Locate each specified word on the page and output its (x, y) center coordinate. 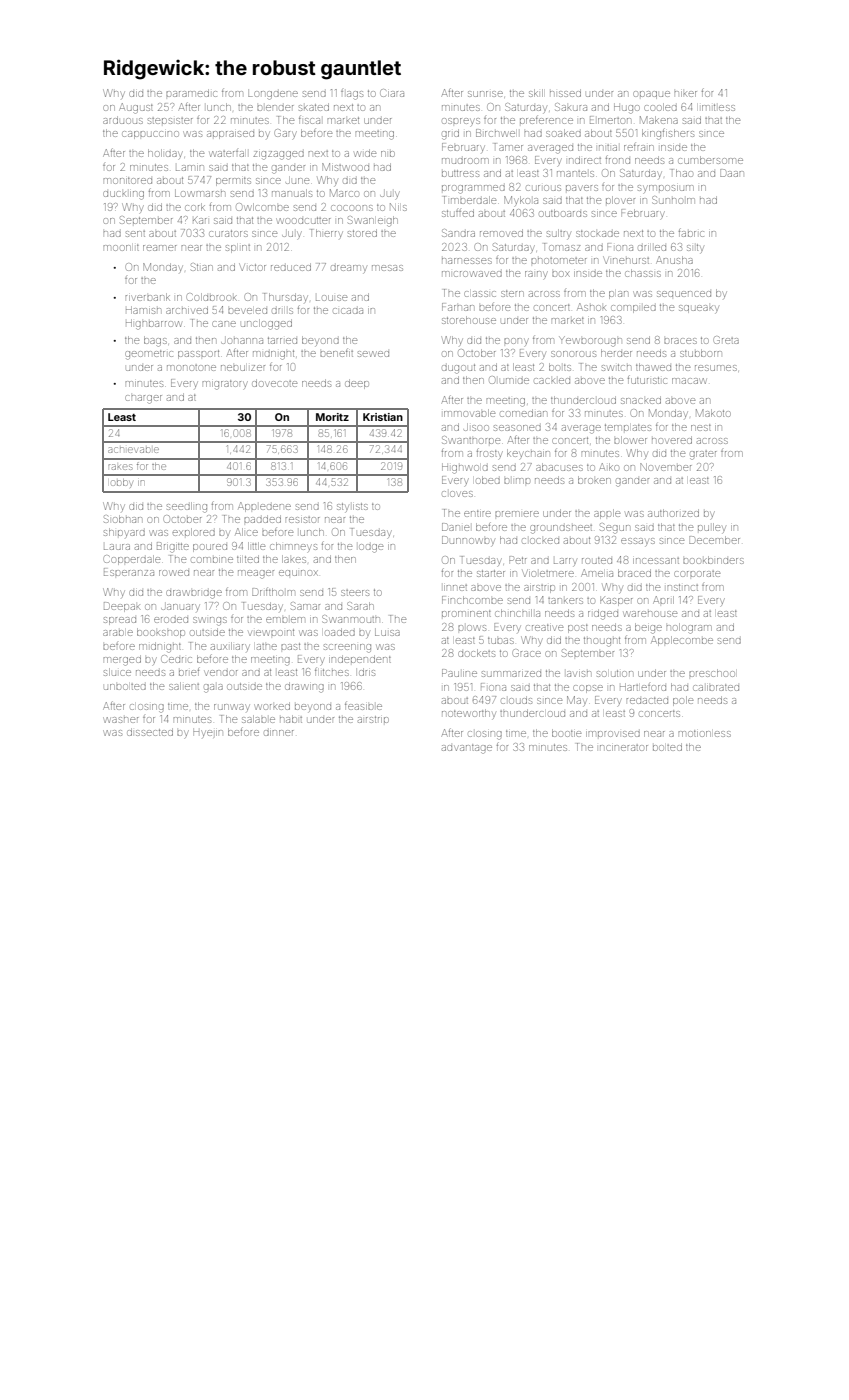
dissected (150, 732)
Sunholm (673, 200)
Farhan (458, 307)
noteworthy (469, 714)
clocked (541, 541)
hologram (689, 628)
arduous (123, 120)
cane (224, 324)
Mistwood (345, 167)
